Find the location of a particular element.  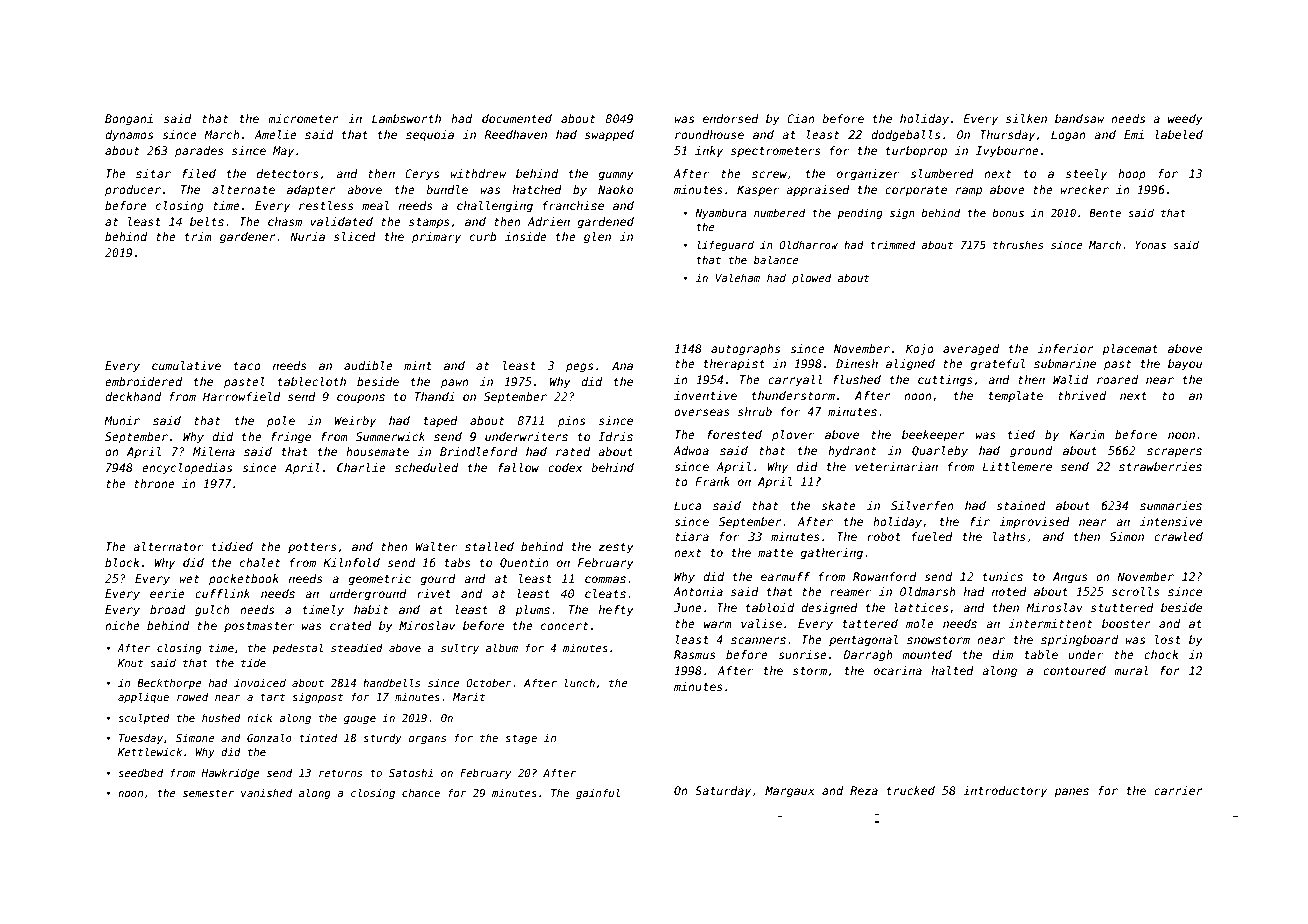

sculpted is located at coordinates (144, 719).
